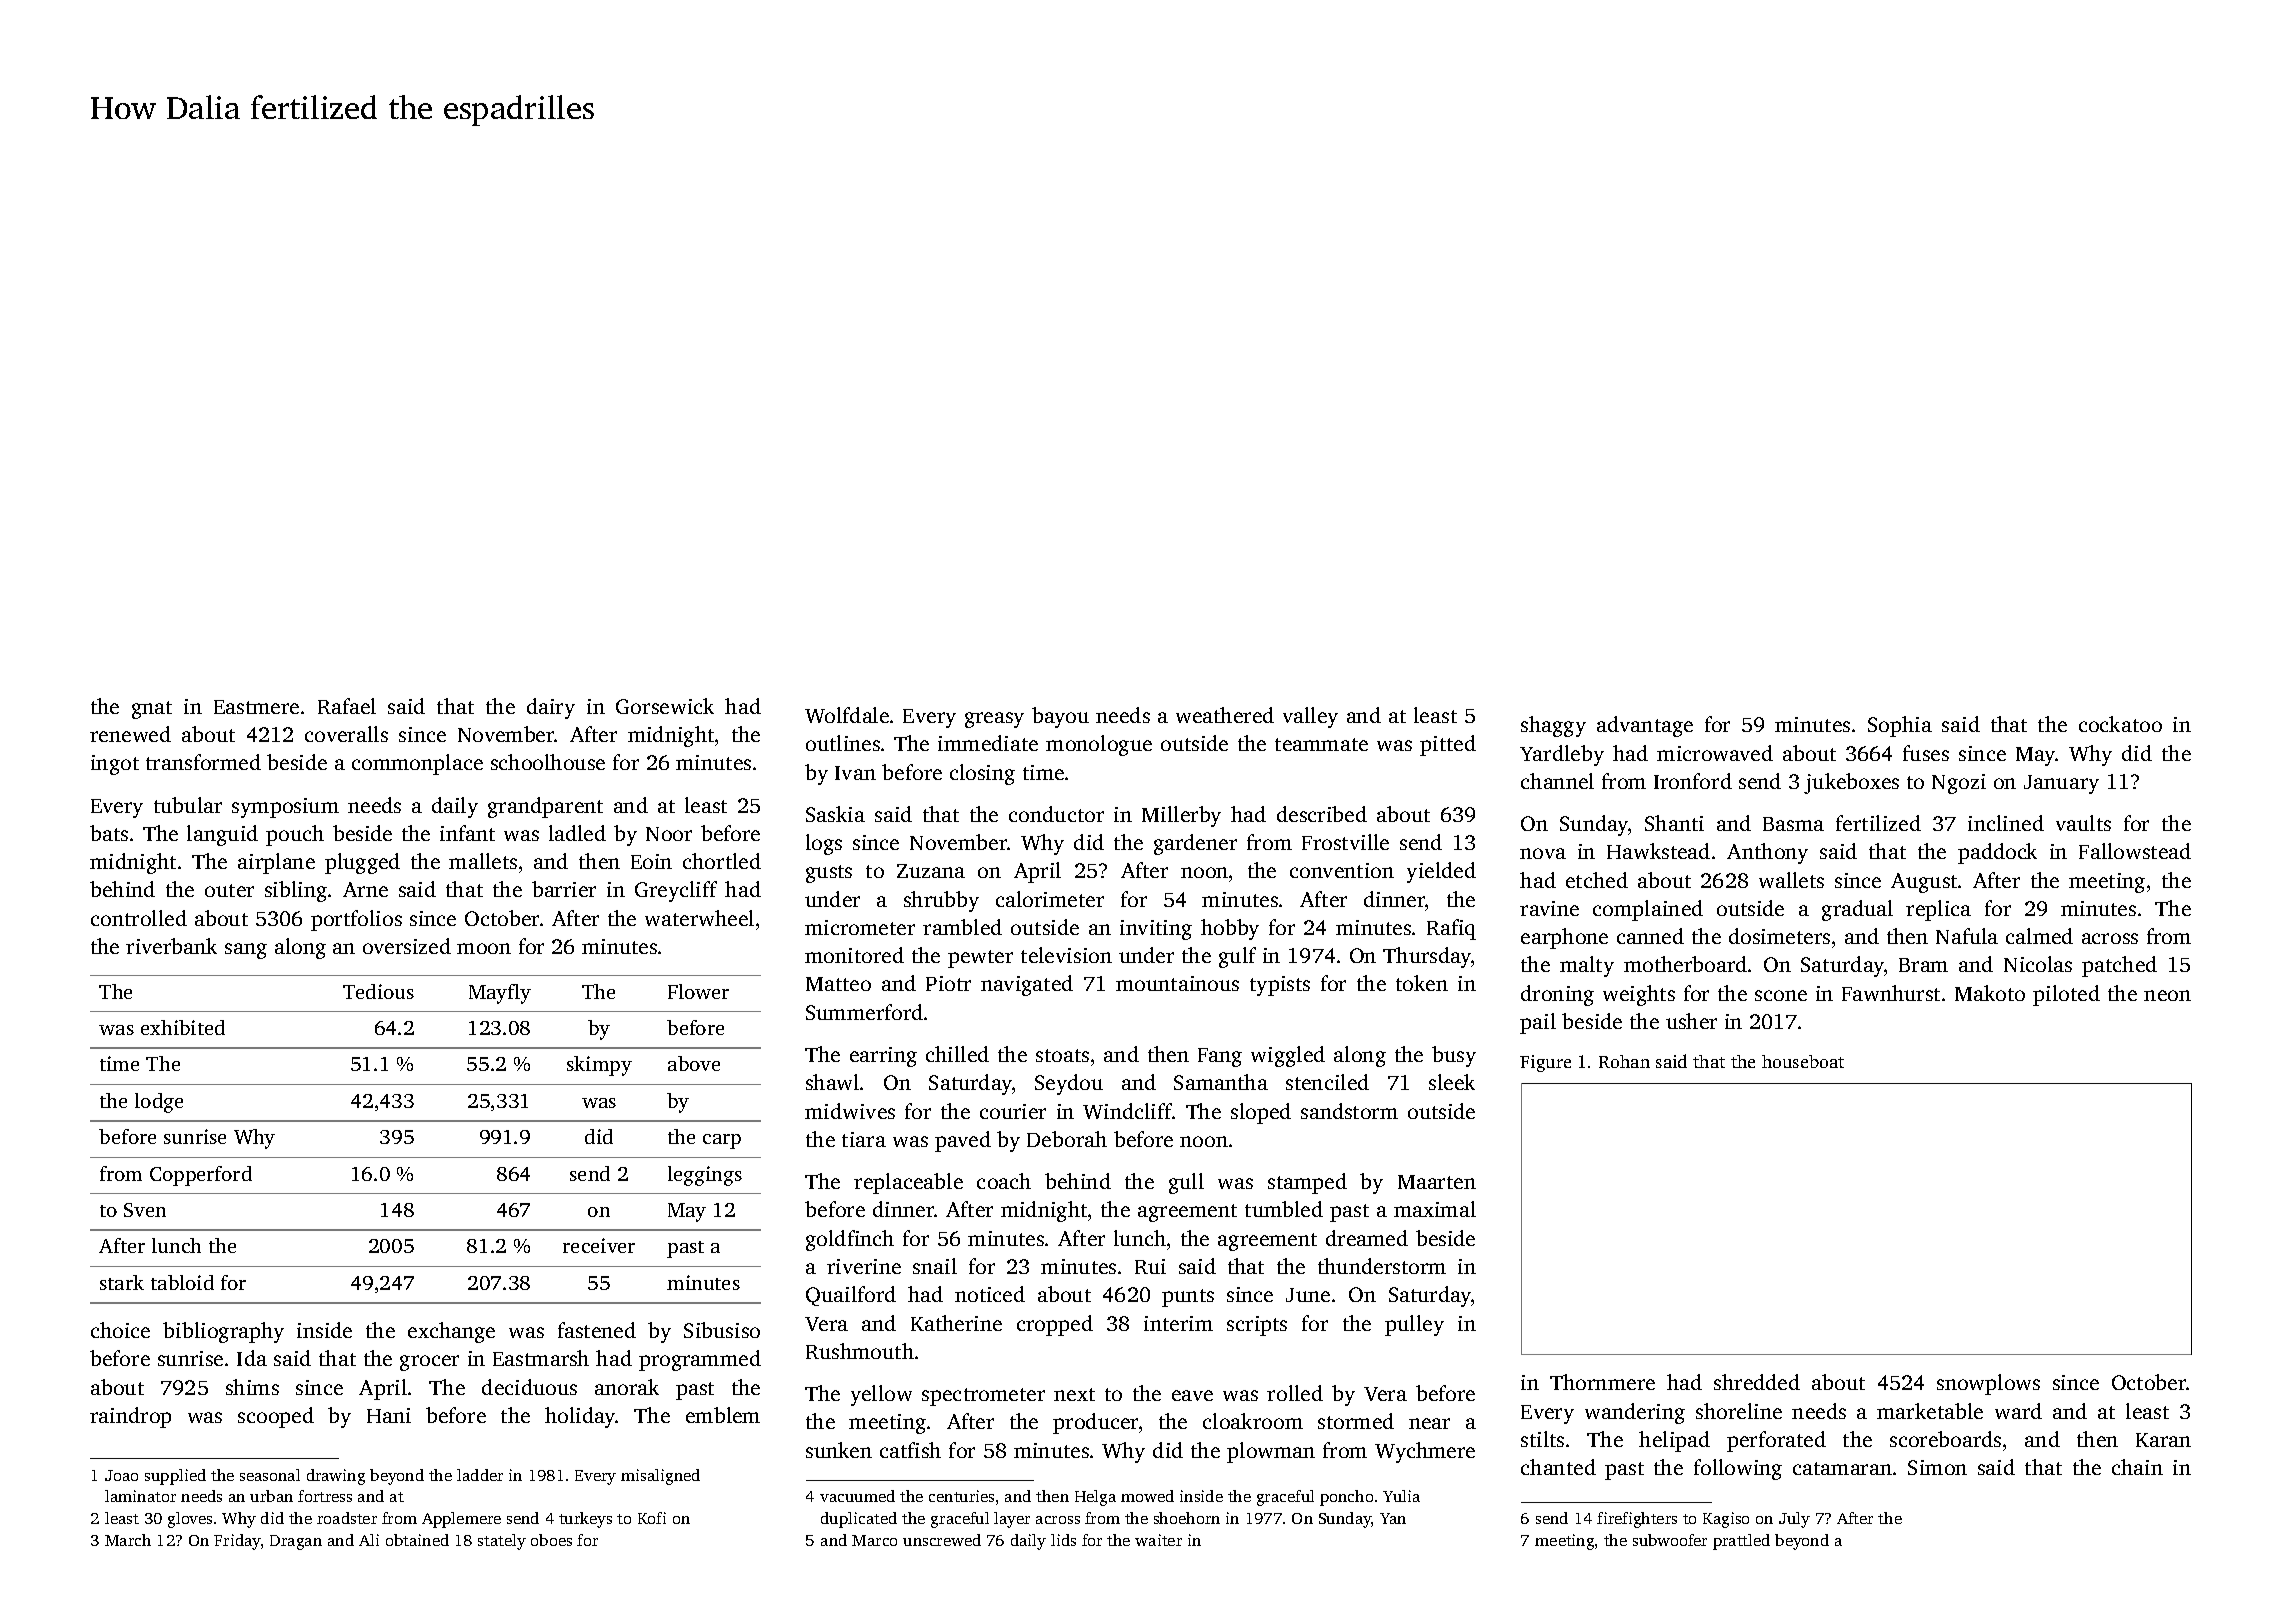 The height and width of the document is (1614, 2282). I want to click on snowplows, so click(1988, 1384).
